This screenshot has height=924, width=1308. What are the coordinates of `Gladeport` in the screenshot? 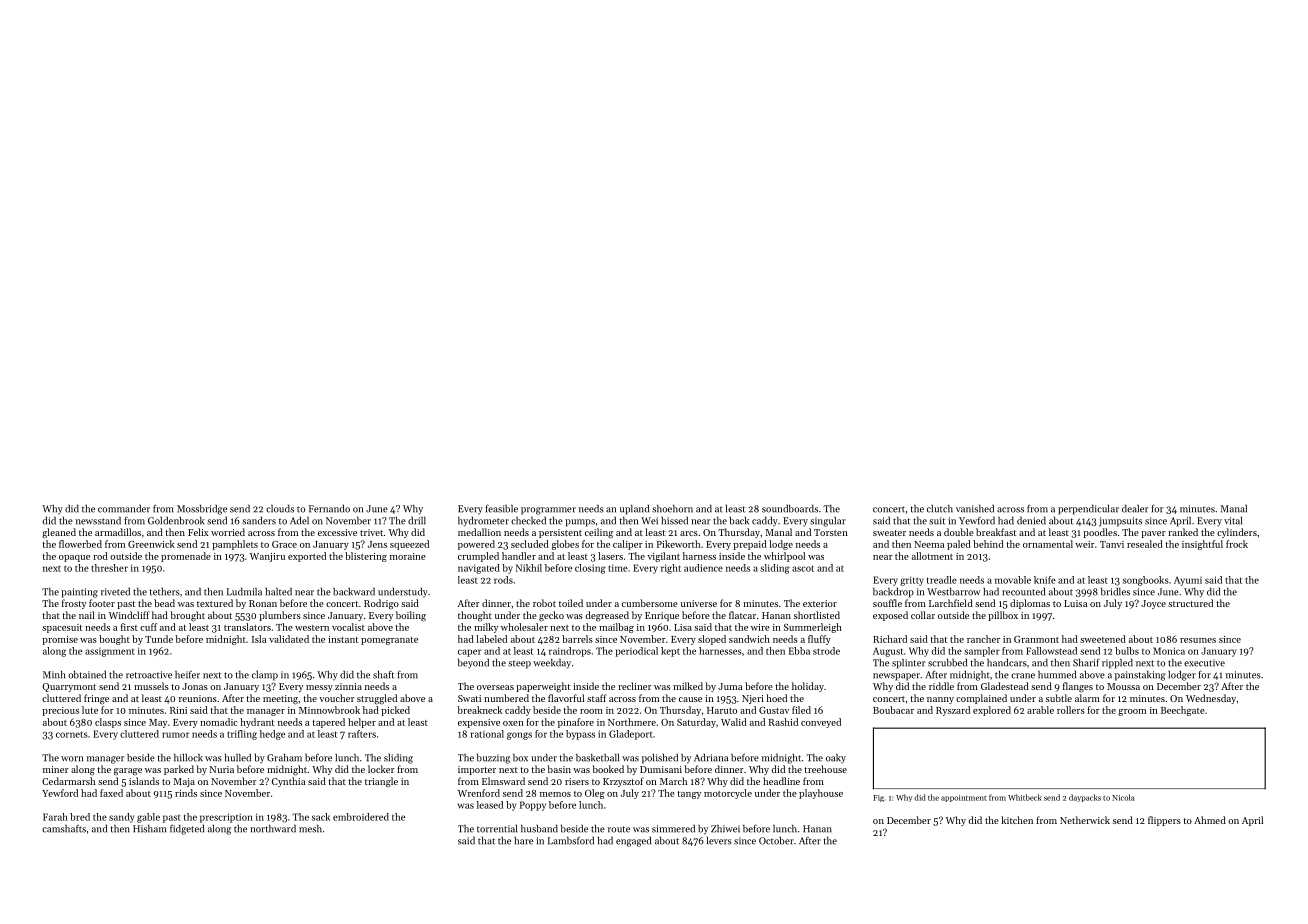 It's located at (631, 735).
